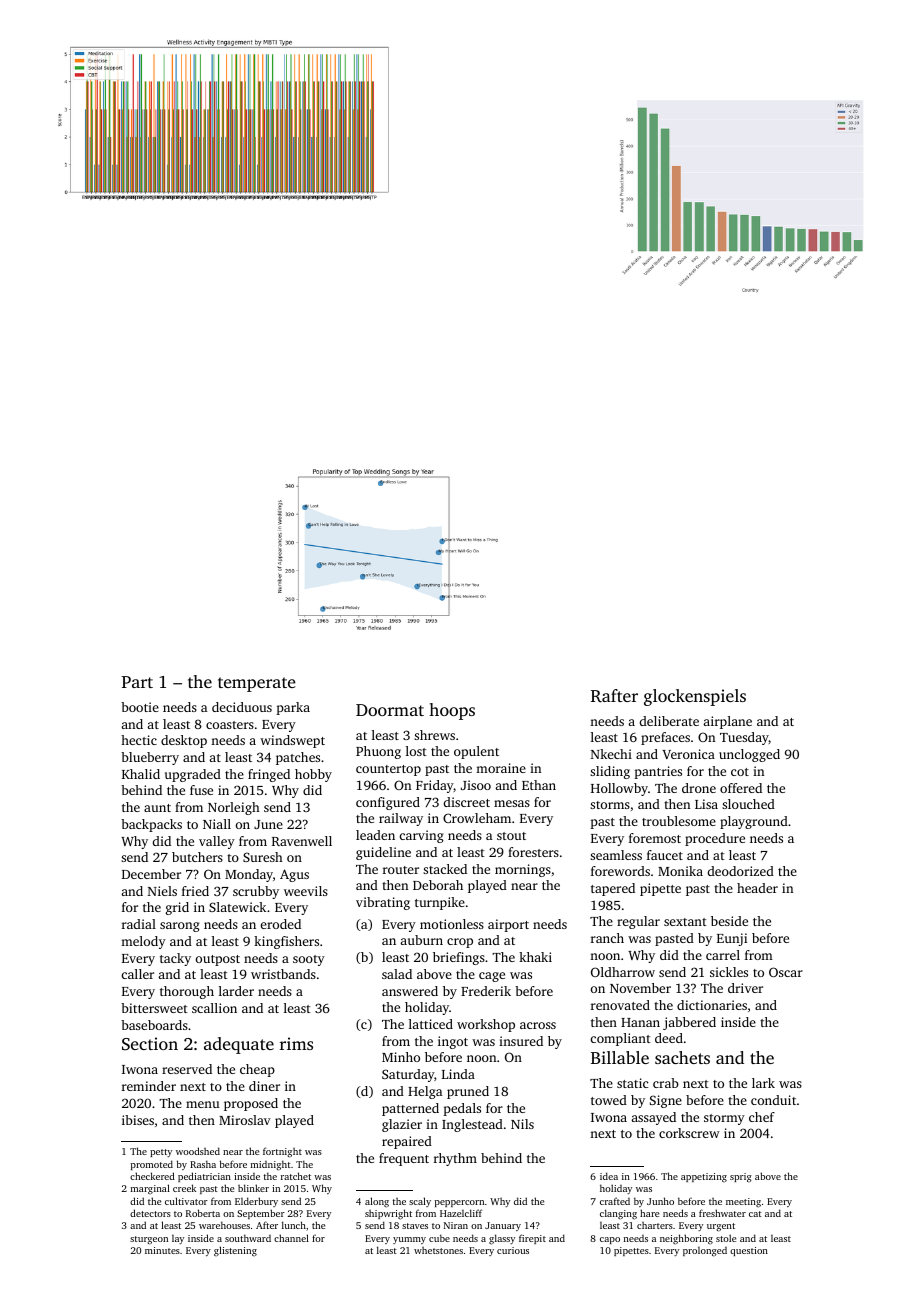  Describe the element at coordinates (177, 908) in the image. I see `grid` at that location.
